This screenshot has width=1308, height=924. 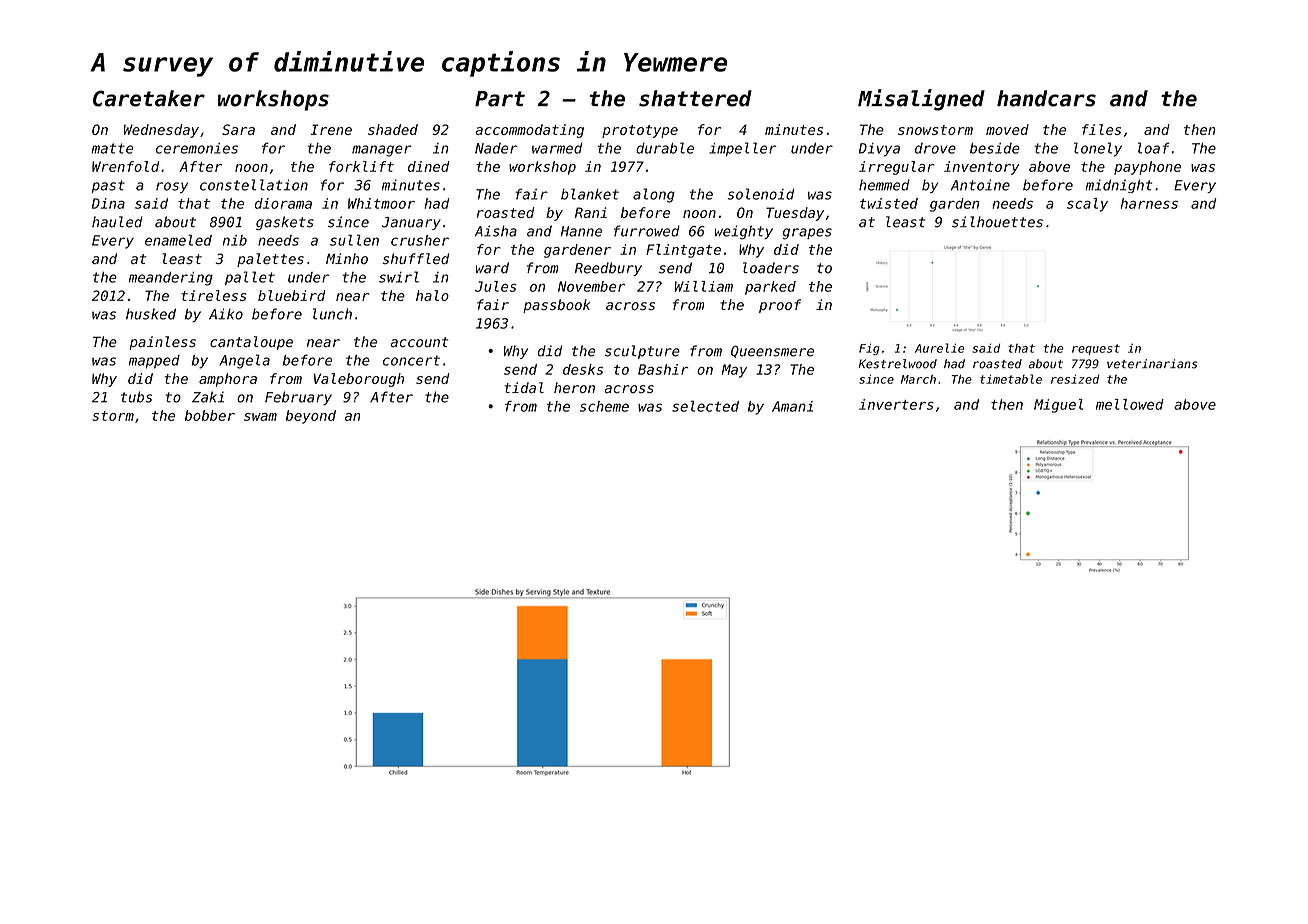 I want to click on handcars, so click(x=1046, y=98).
